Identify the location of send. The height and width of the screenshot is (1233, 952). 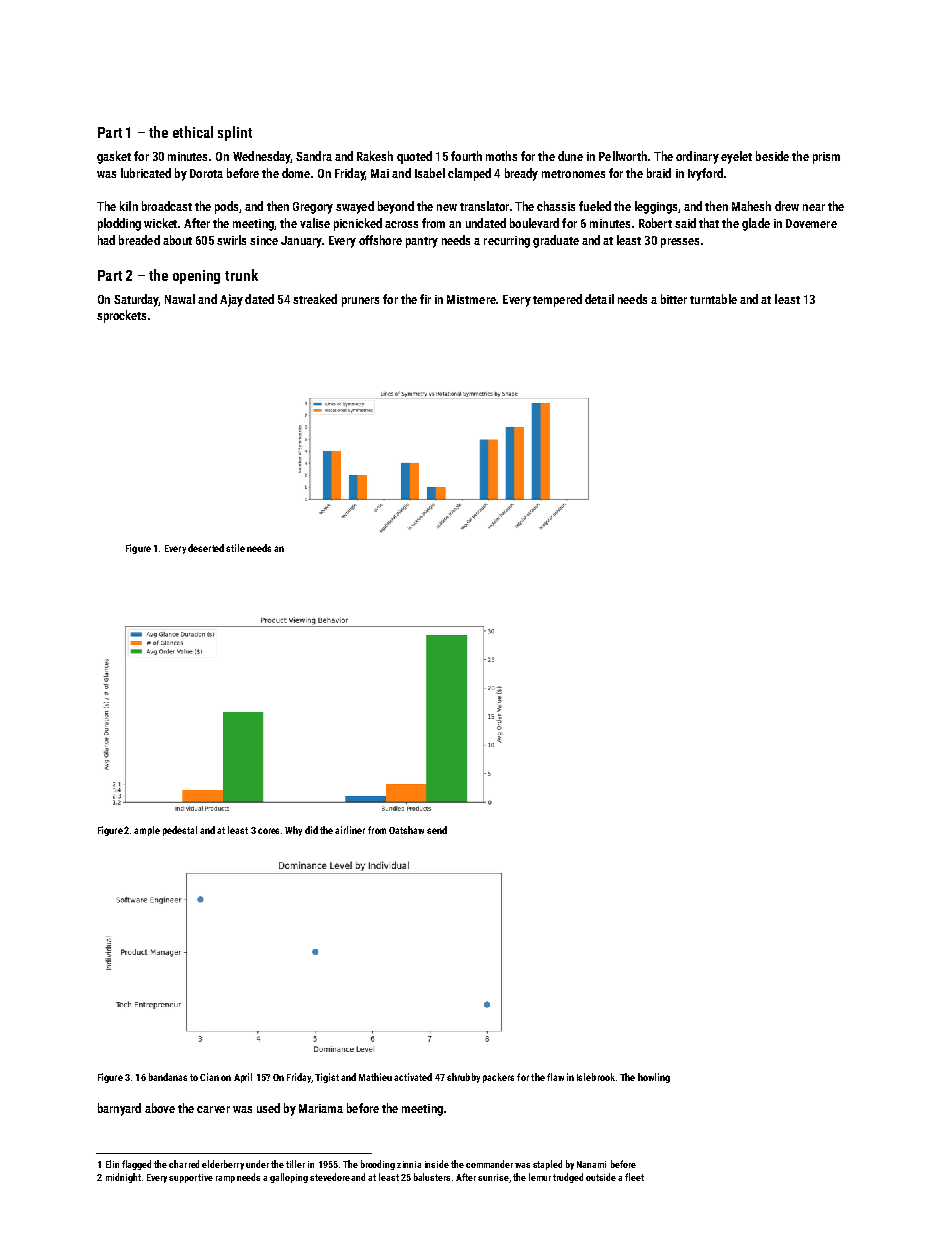
(437, 830).
